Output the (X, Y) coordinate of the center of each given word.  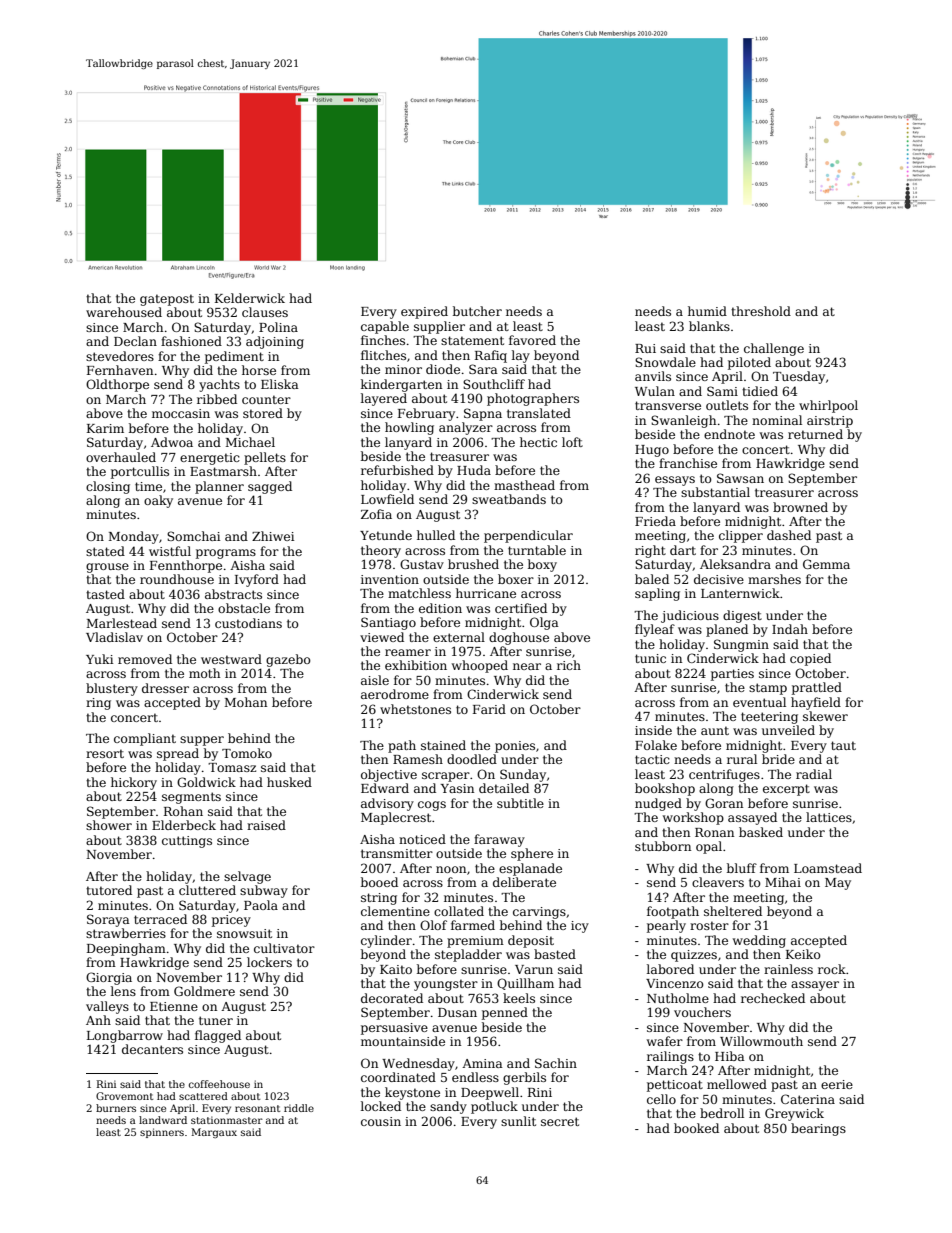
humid (707, 311)
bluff (742, 868)
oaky (158, 501)
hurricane (486, 593)
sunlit (518, 1121)
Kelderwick (250, 298)
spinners (162, 1133)
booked (696, 1128)
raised (266, 825)
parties (732, 675)
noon (451, 869)
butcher (477, 311)
